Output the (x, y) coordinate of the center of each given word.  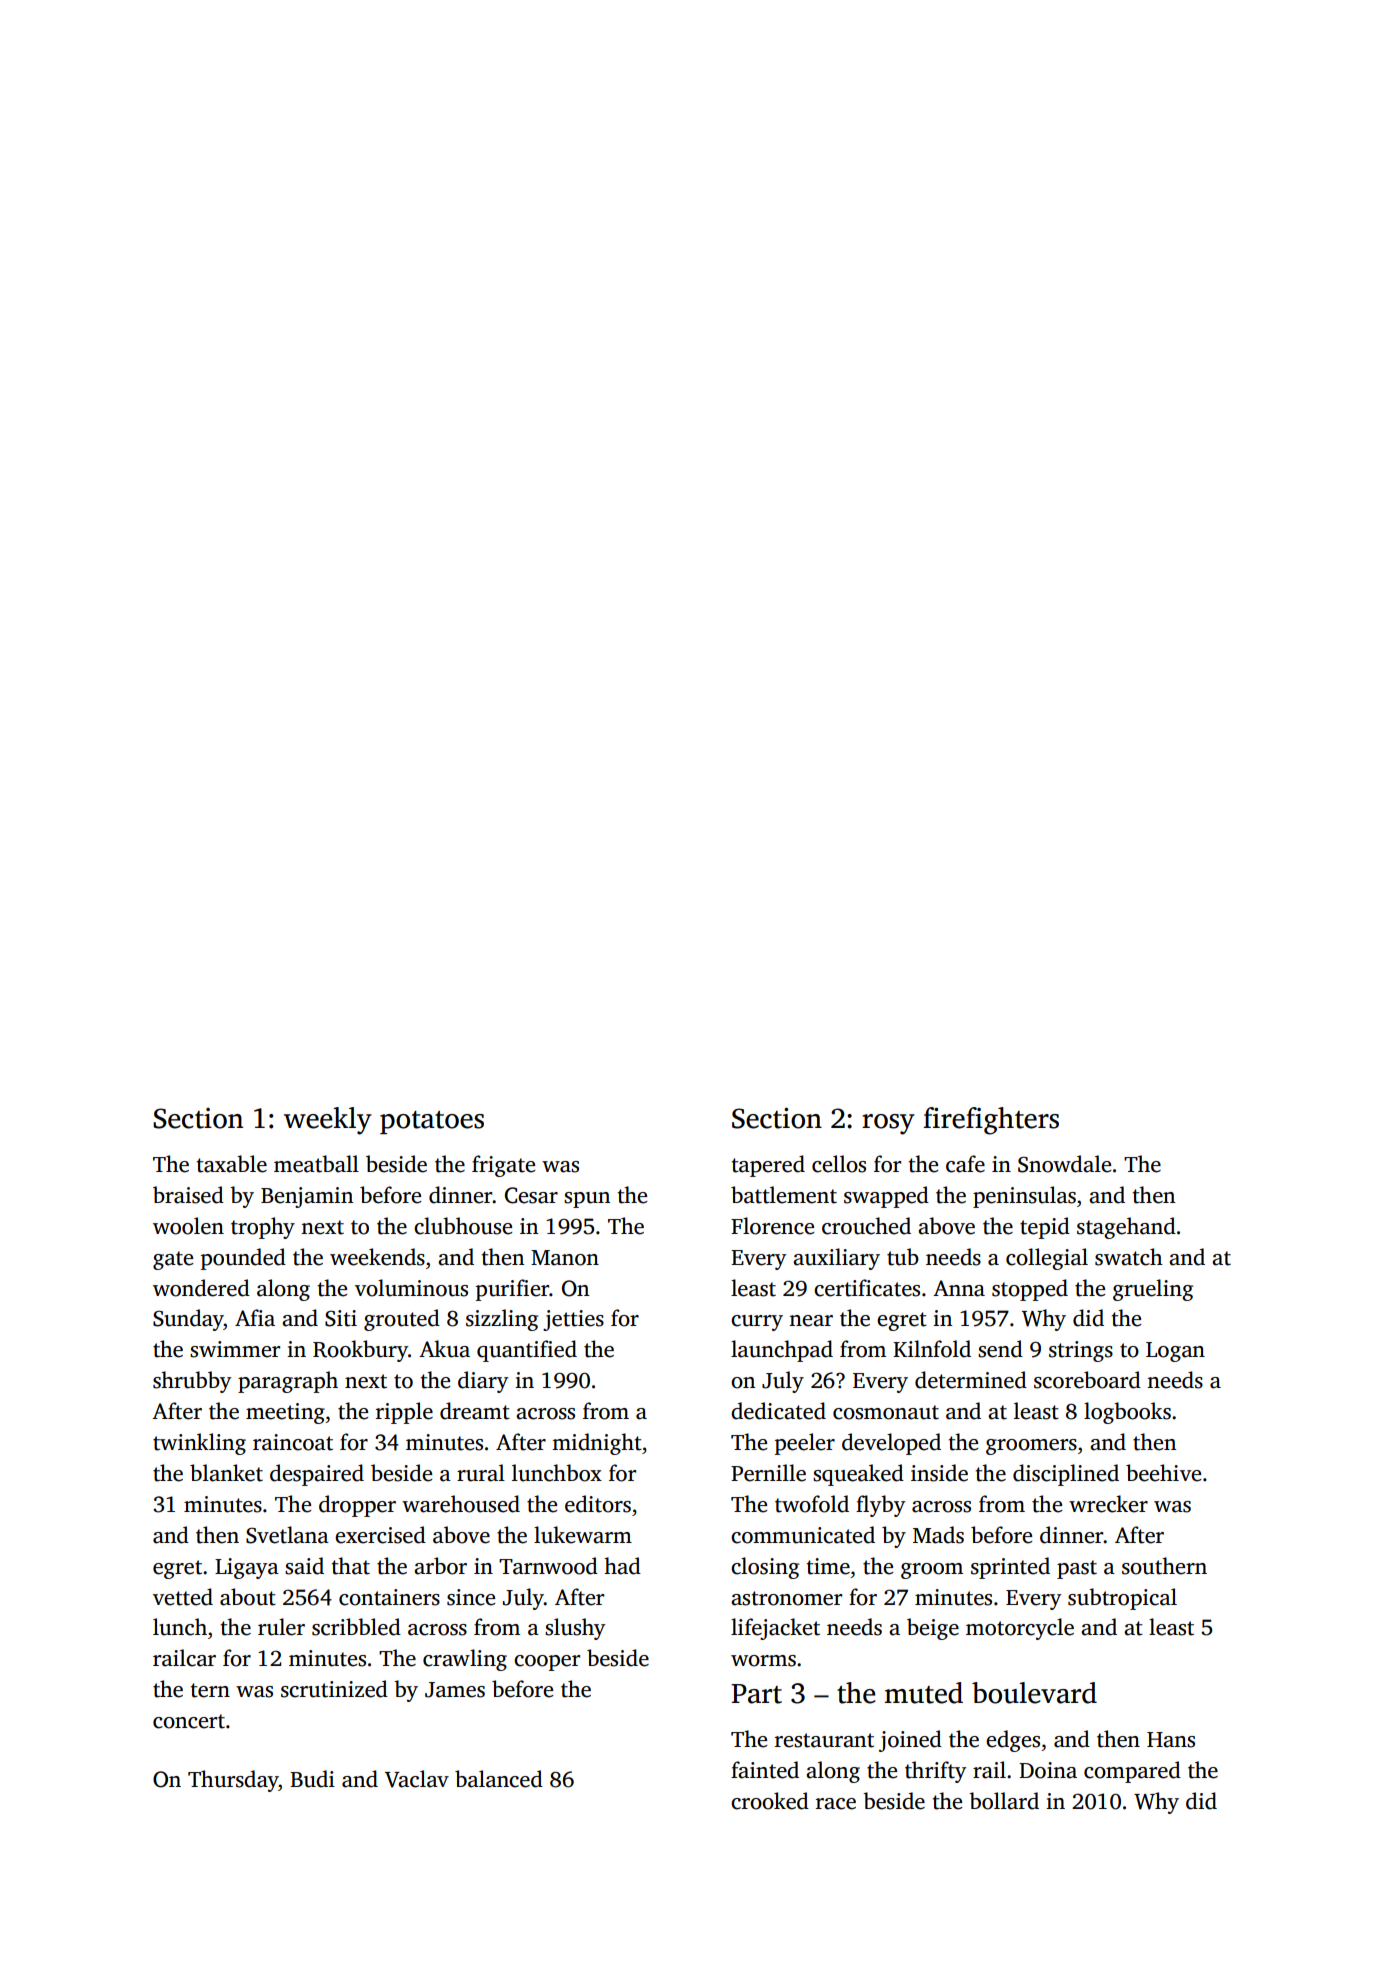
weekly (328, 1121)
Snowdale (1064, 1164)
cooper (547, 1663)
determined (971, 1380)
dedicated (778, 1411)
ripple (404, 1413)
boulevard (1034, 1693)
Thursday (233, 1781)
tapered (768, 1166)
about (248, 1597)
